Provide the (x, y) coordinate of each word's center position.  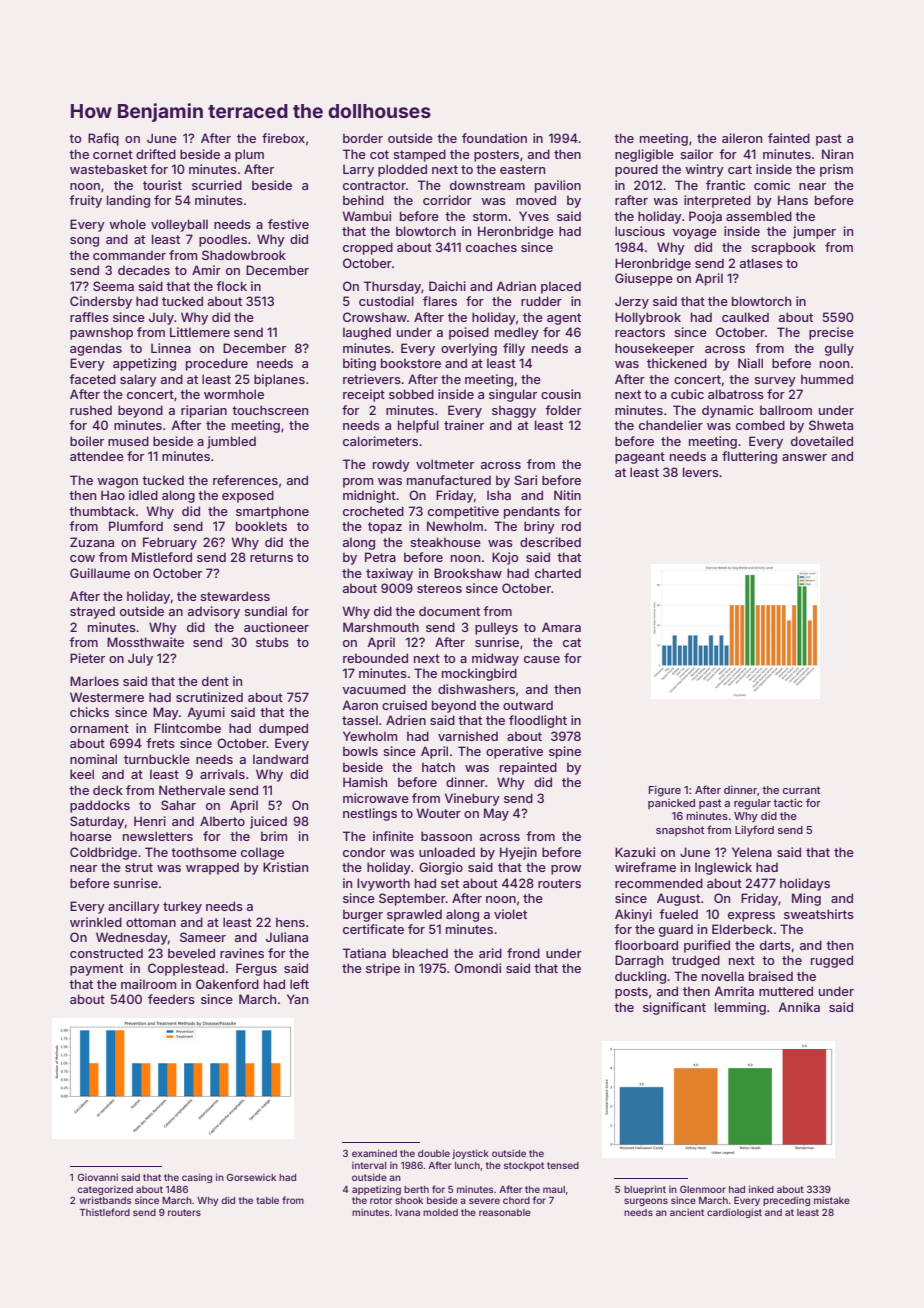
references (245, 480)
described (550, 542)
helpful (418, 426)
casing (197, 1178)
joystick (470, 1154)
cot (379, 154)
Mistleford (162, 557)
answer (804, 457)
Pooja (705, 217)
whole (127, 224)
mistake (832, 1200)
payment (96, 970)
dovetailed (822, 441)
